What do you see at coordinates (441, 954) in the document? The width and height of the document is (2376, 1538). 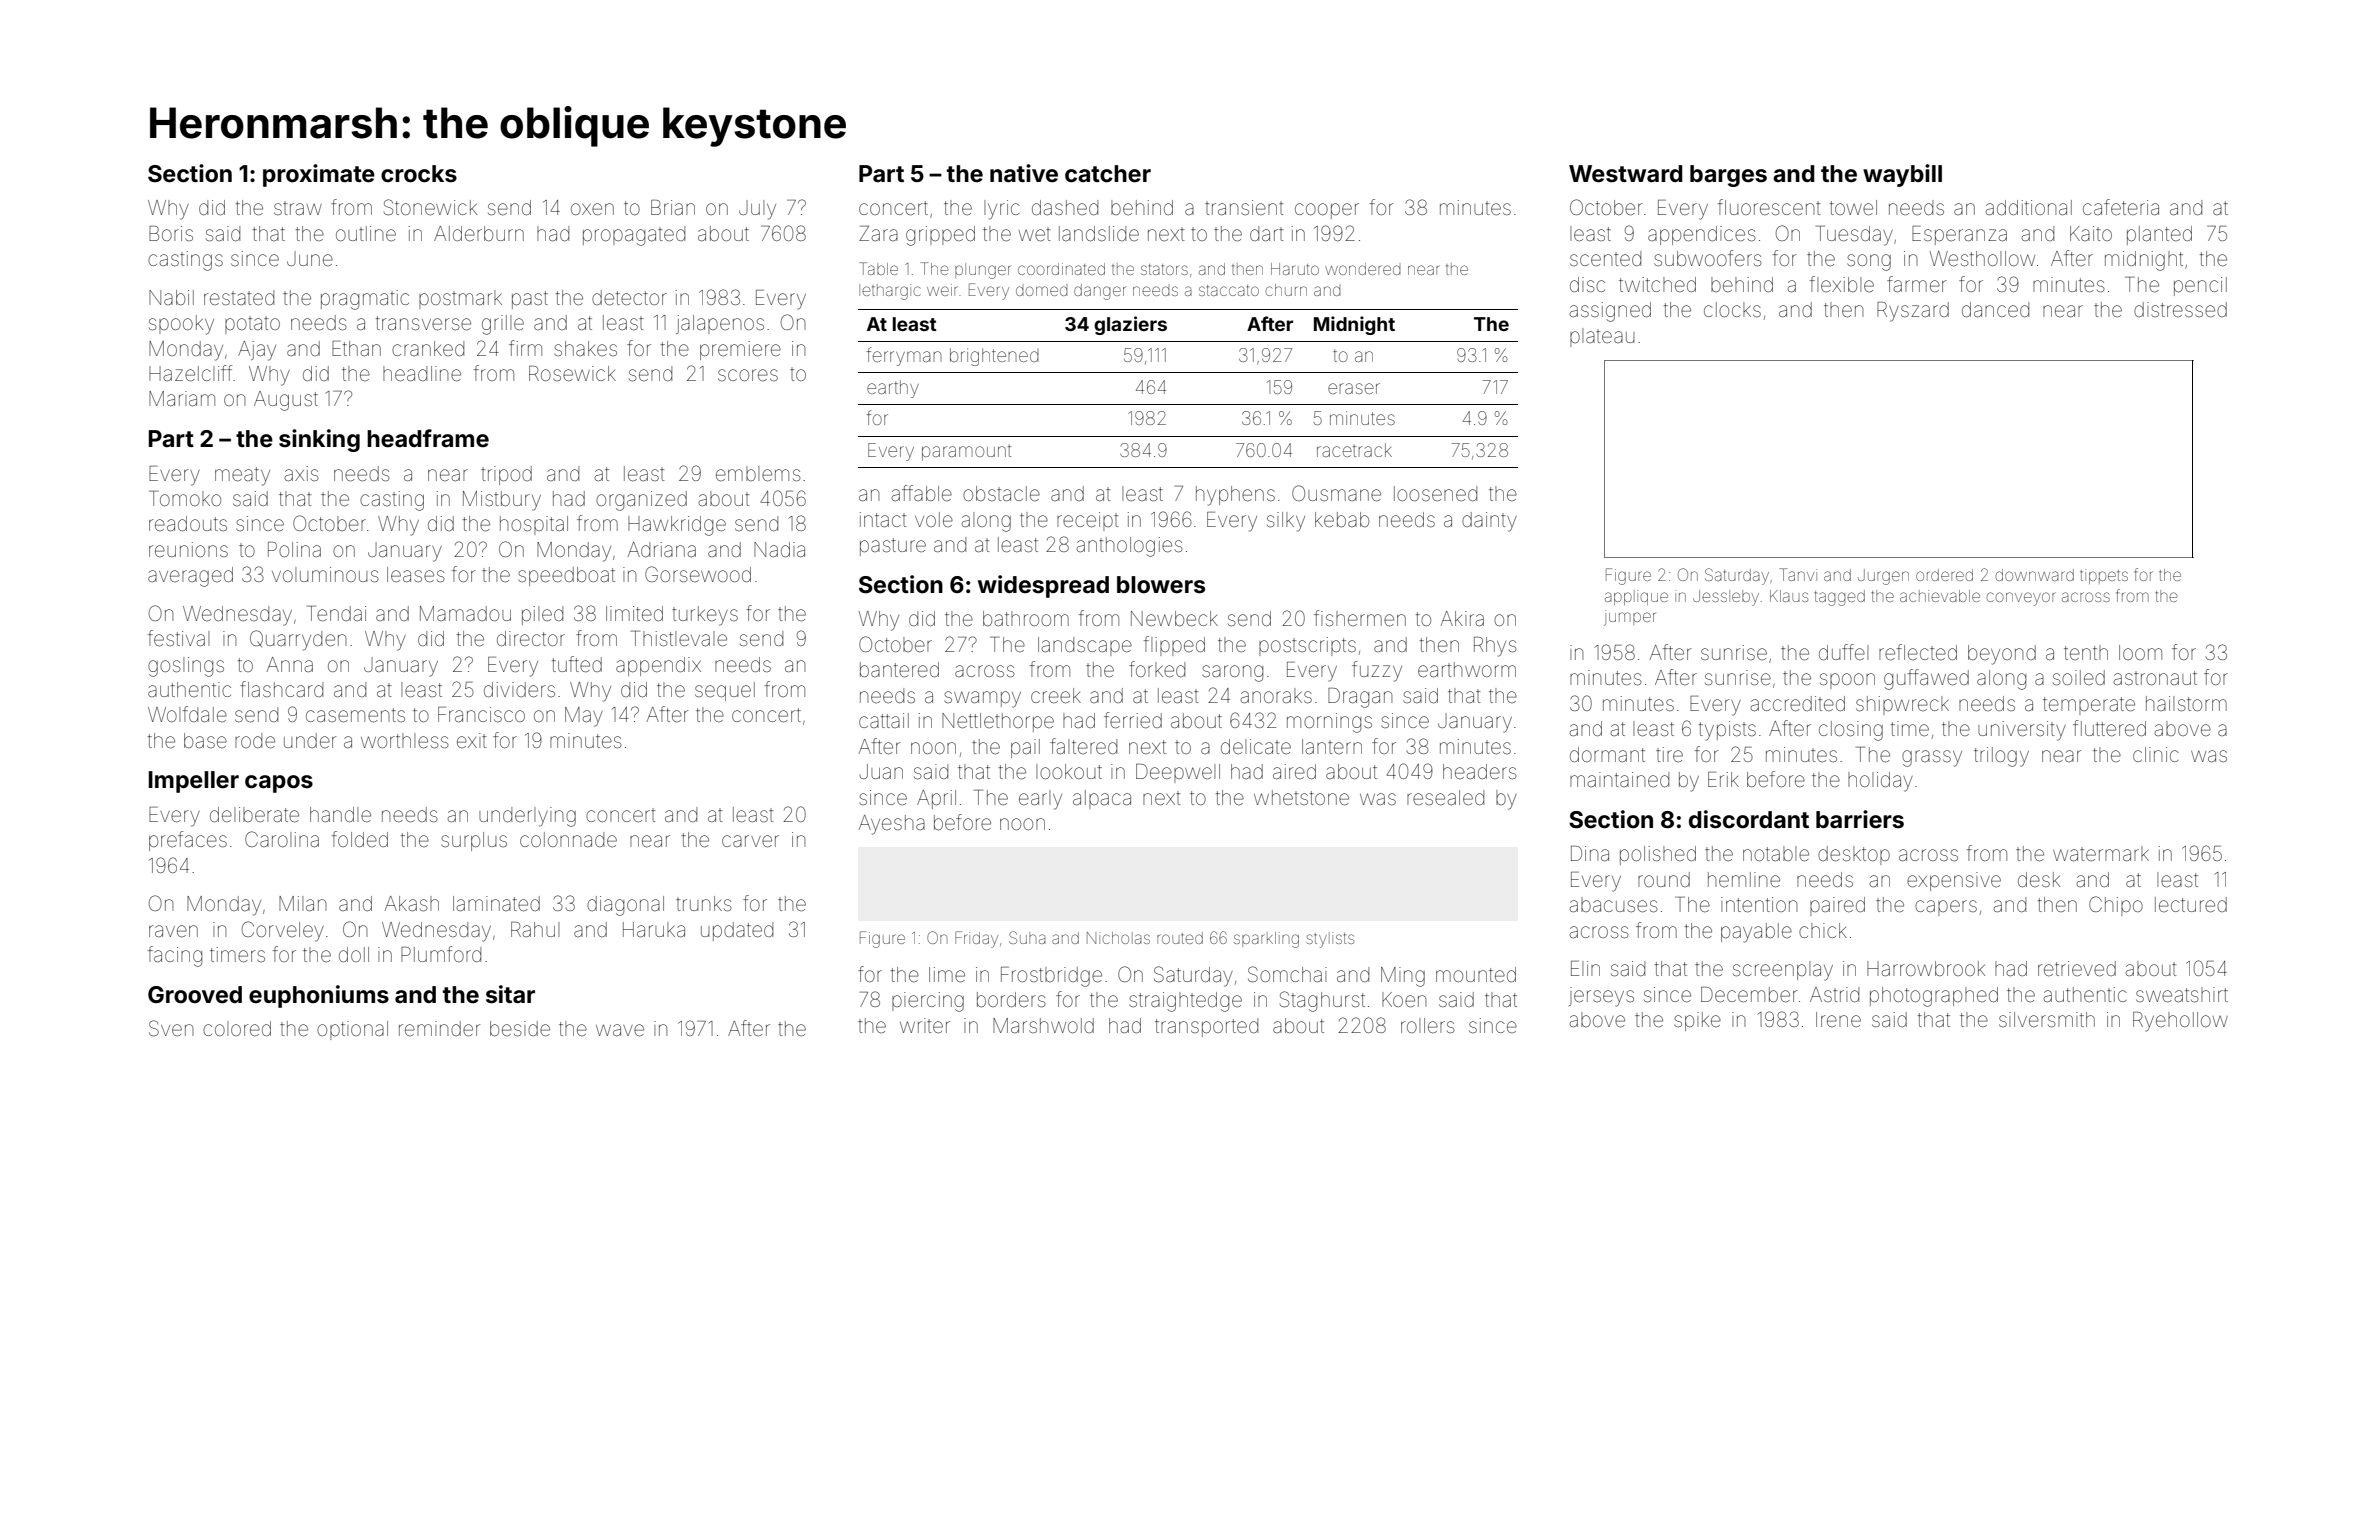 I see `Plumford` at bounding box center [441, 954].
